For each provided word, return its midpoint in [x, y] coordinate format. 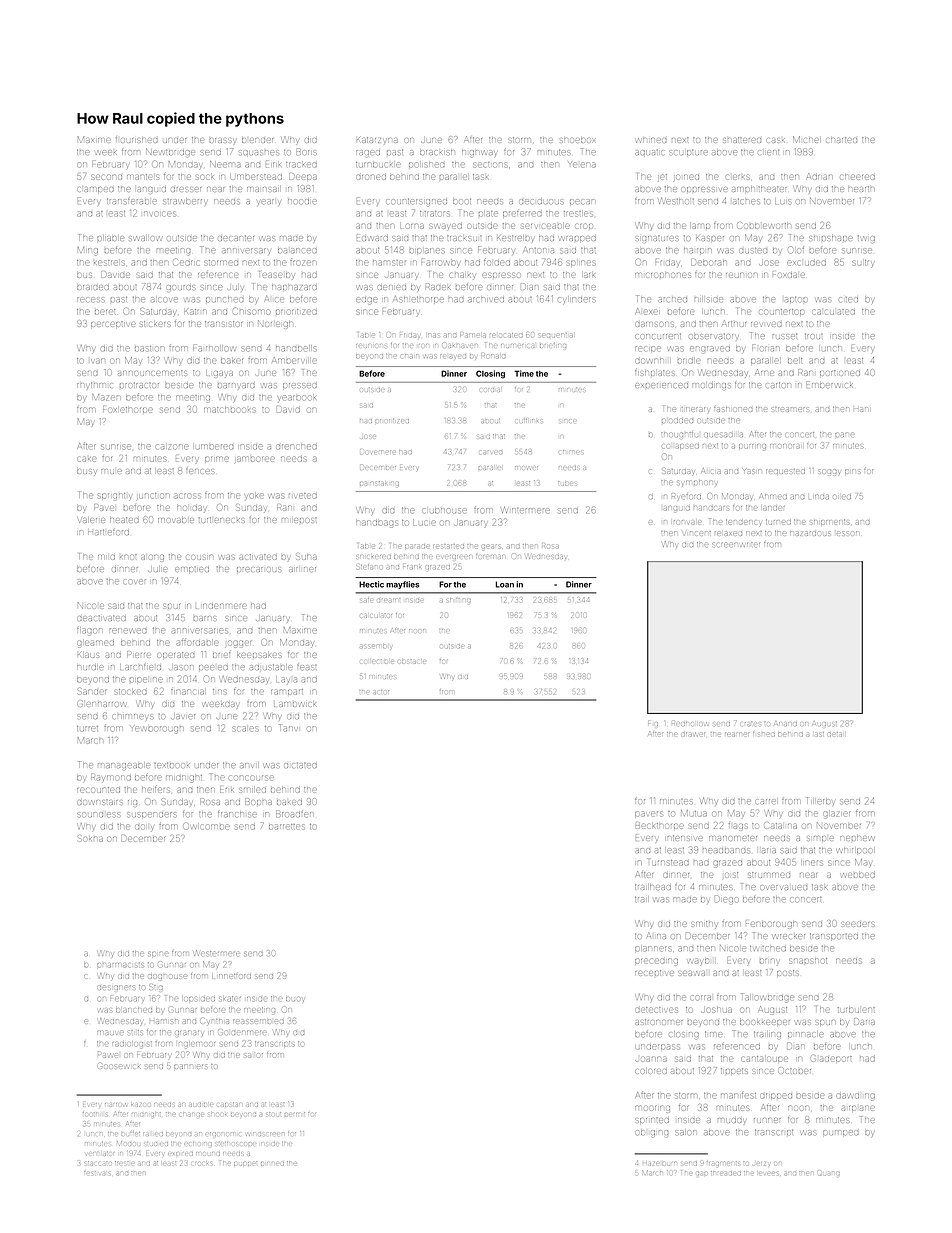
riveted [303, 495]
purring [752, 446]
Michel [806, 139]
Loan [505, 584]
